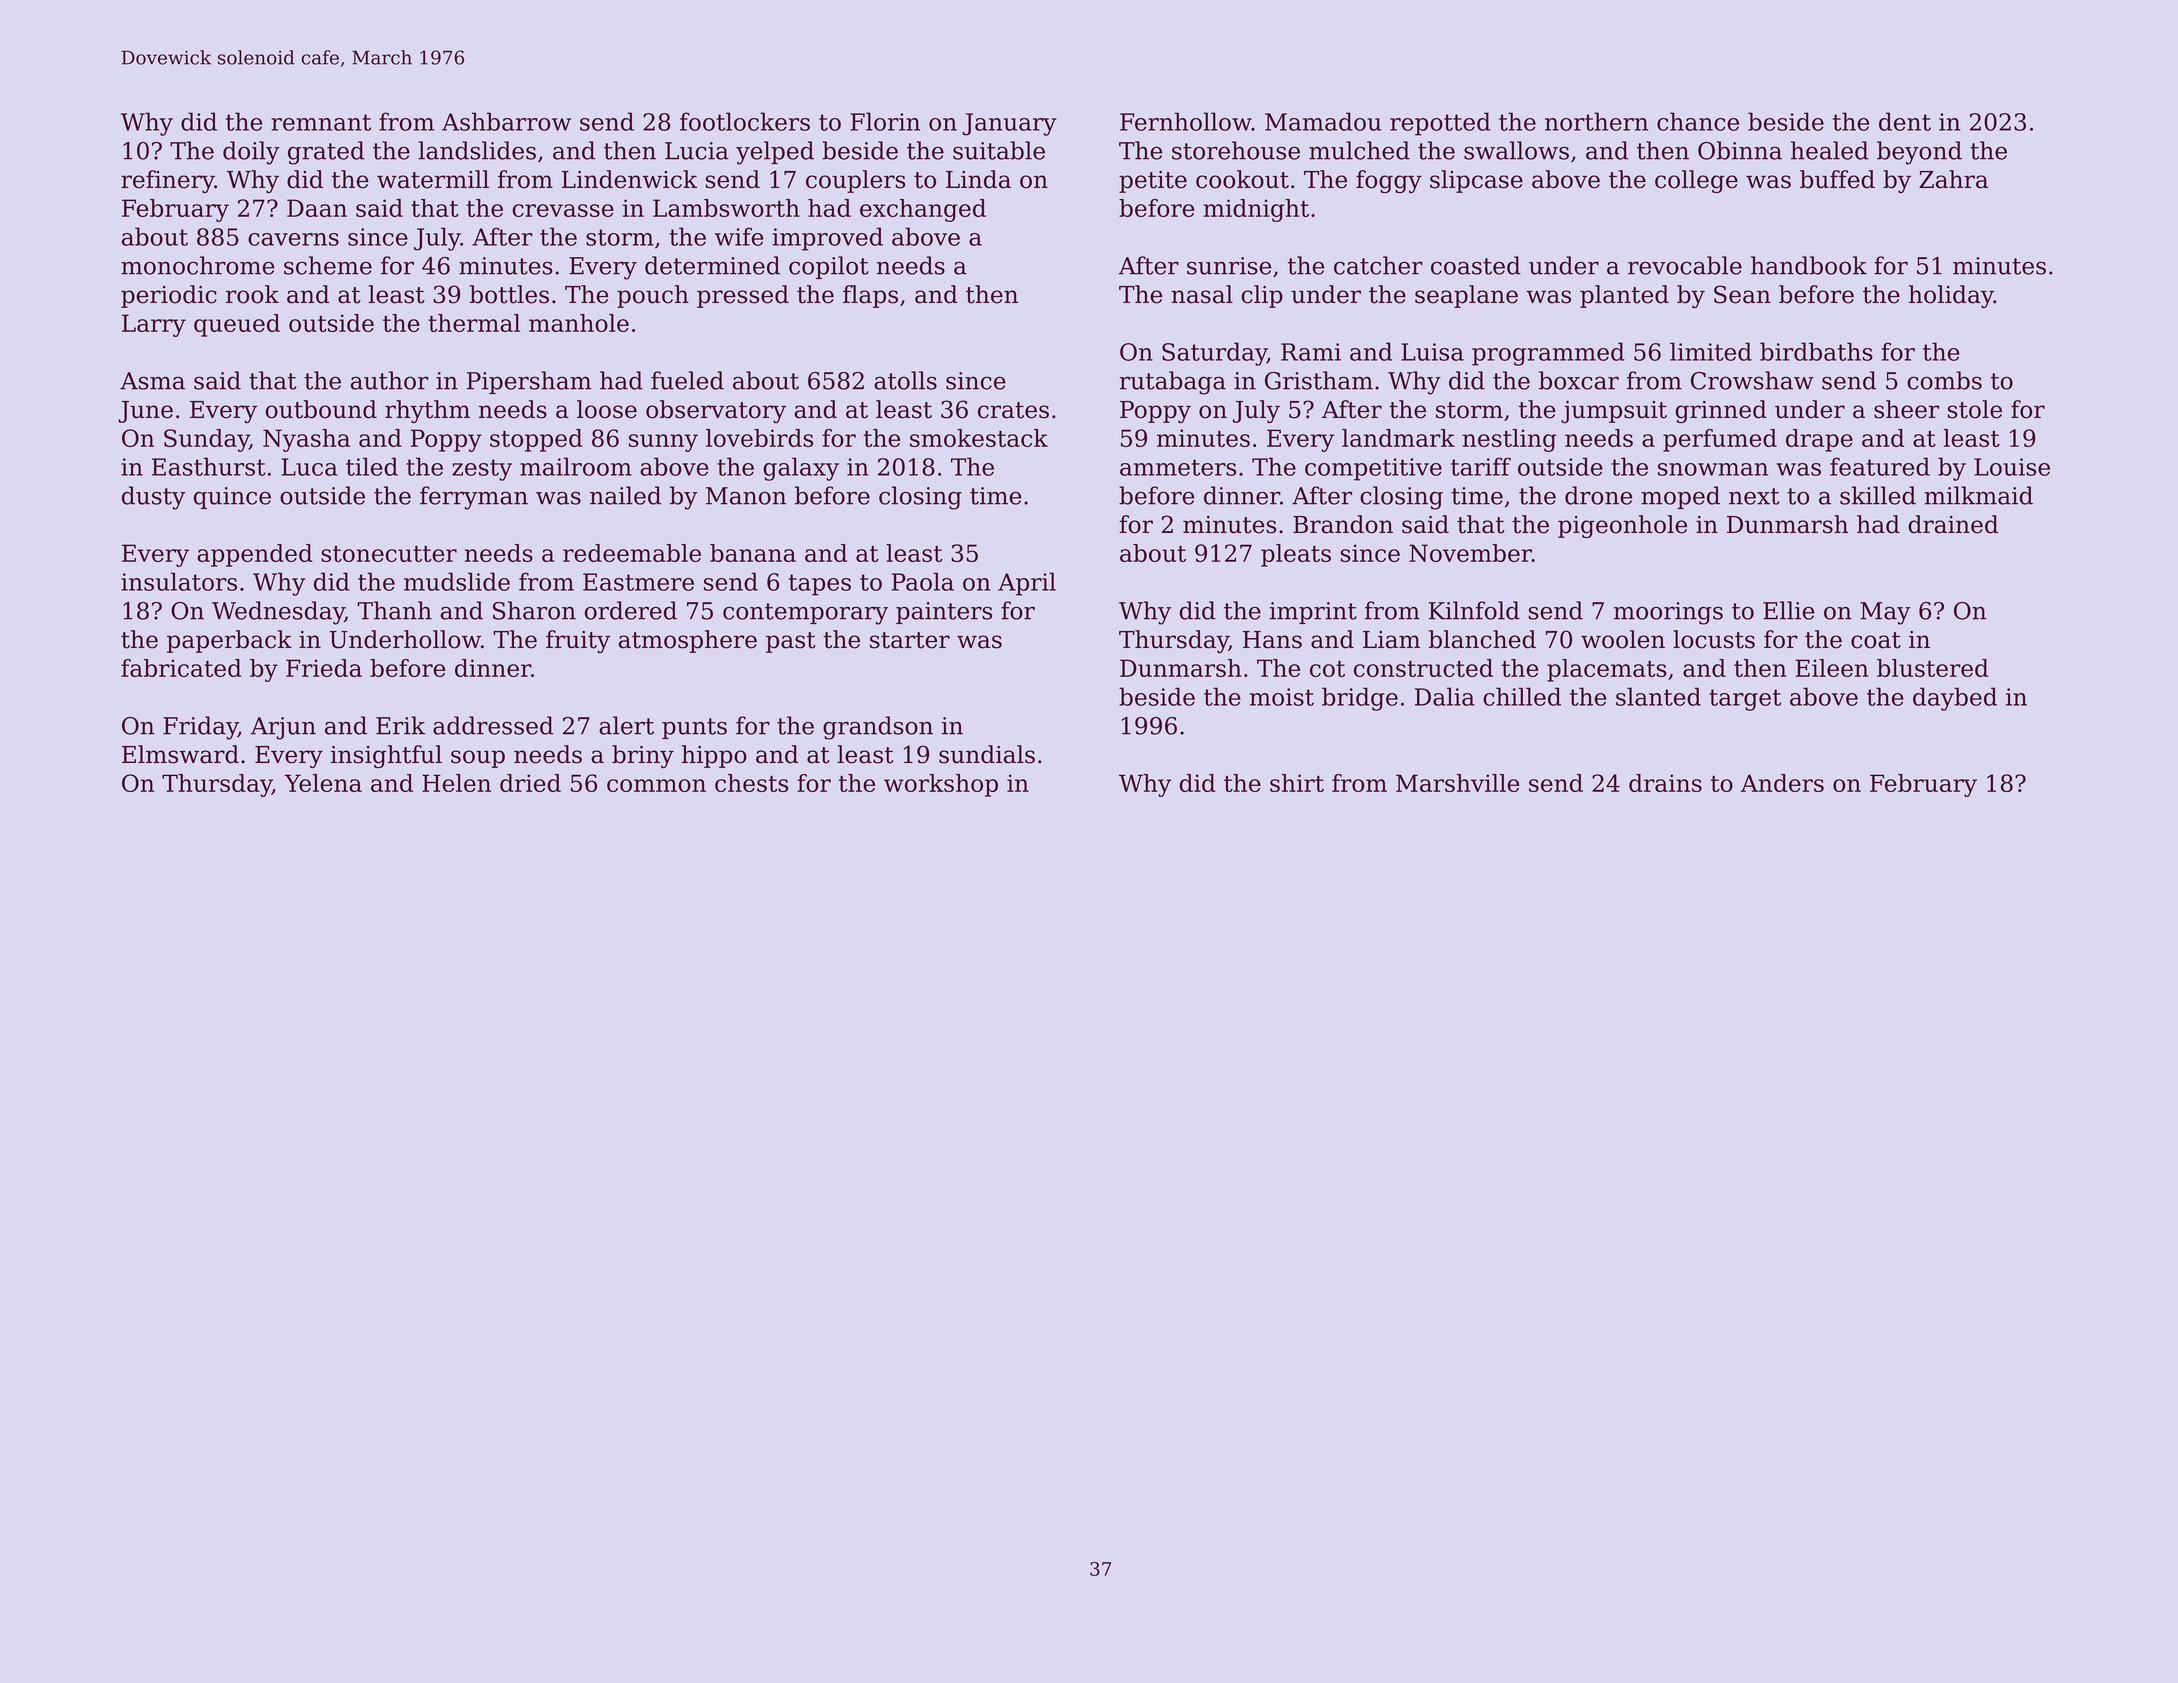  I want to click on Zahra, so click(1953, 179).
